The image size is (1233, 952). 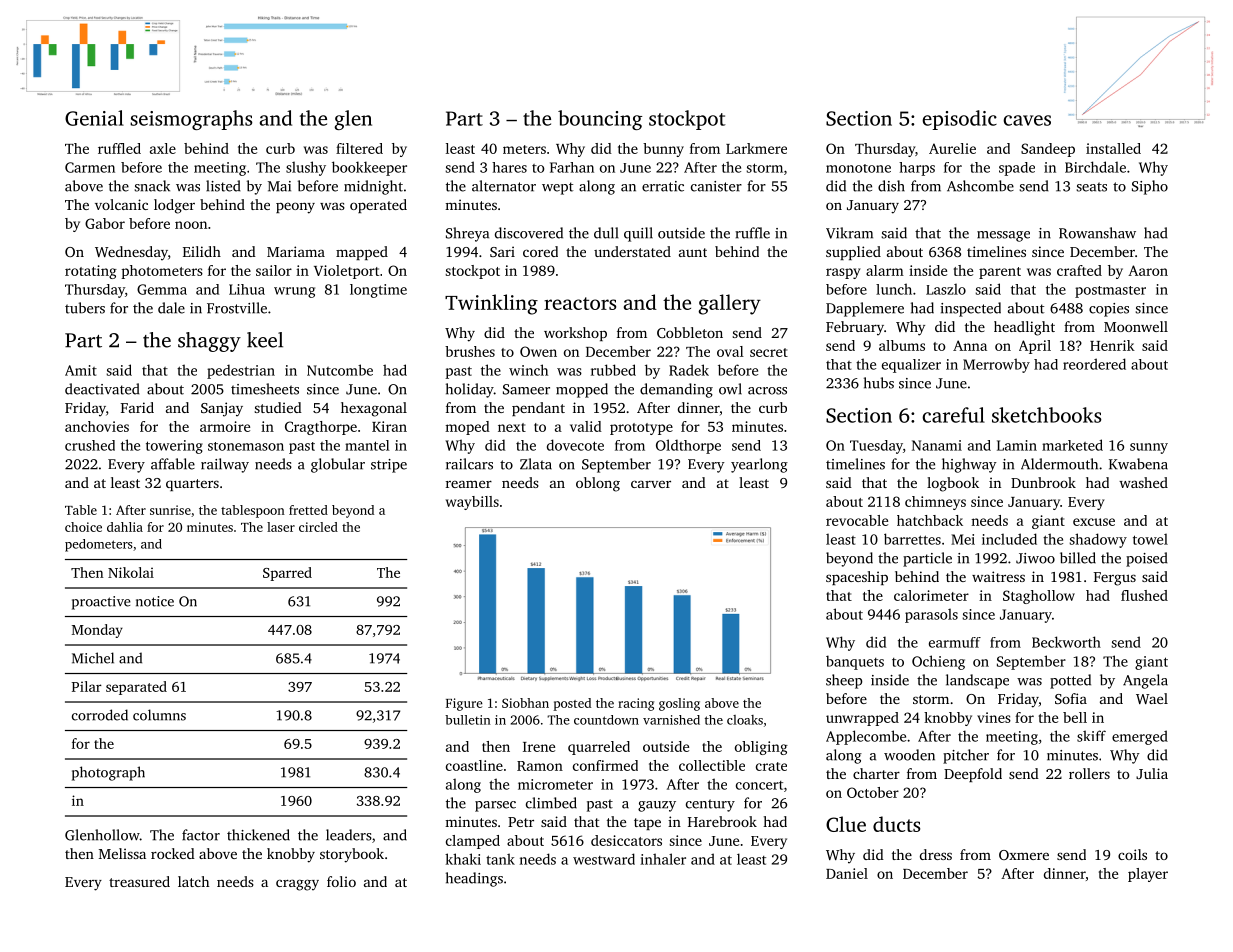 What do you see at coordinates (139, 881) in the screenshot?
I see `treasured` at bounding box center [139, 881].
